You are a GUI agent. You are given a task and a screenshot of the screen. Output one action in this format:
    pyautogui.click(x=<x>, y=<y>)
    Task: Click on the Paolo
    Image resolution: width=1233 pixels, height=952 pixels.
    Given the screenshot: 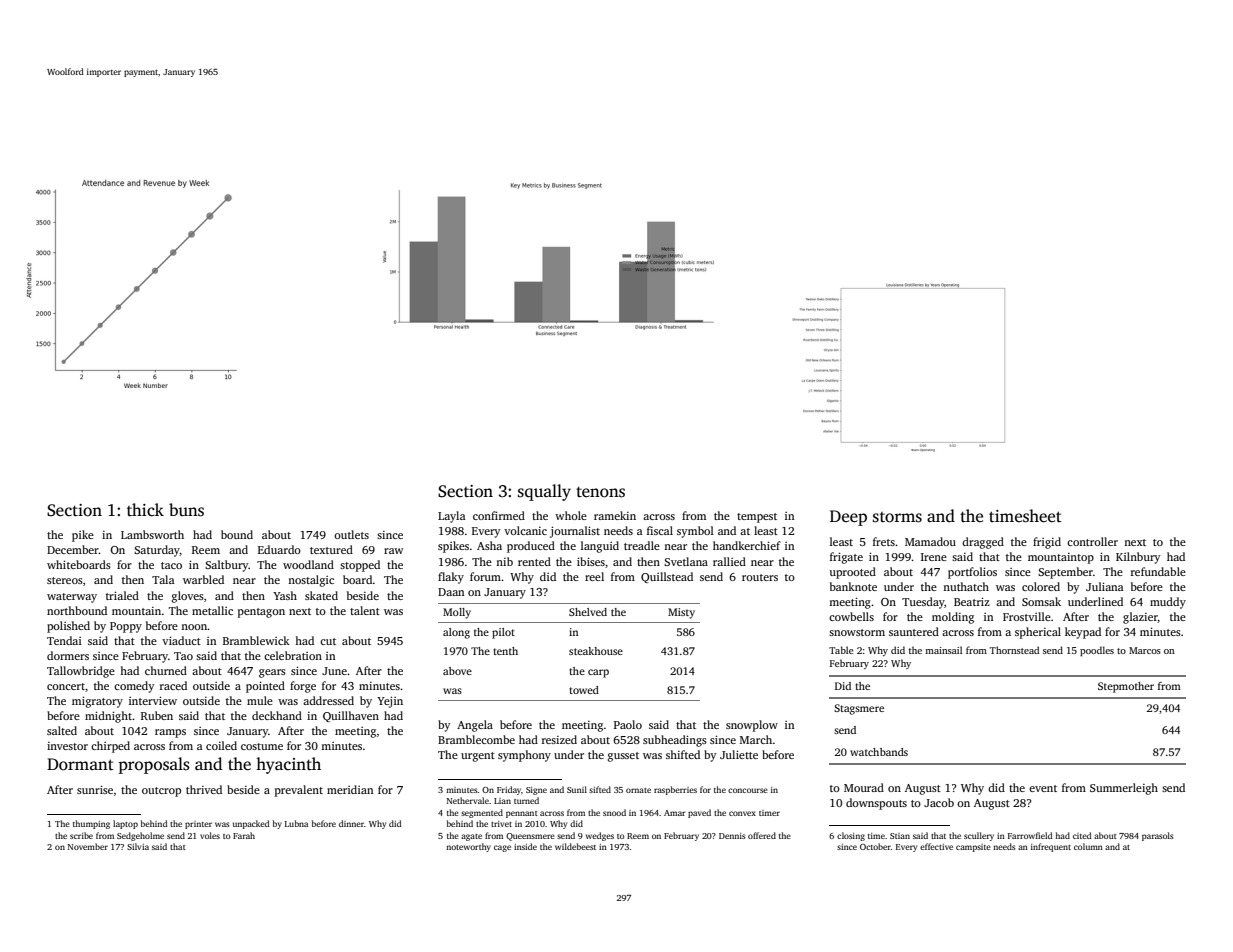 What is the action you would take?
    pyautogui.click(x=628, y=724)
